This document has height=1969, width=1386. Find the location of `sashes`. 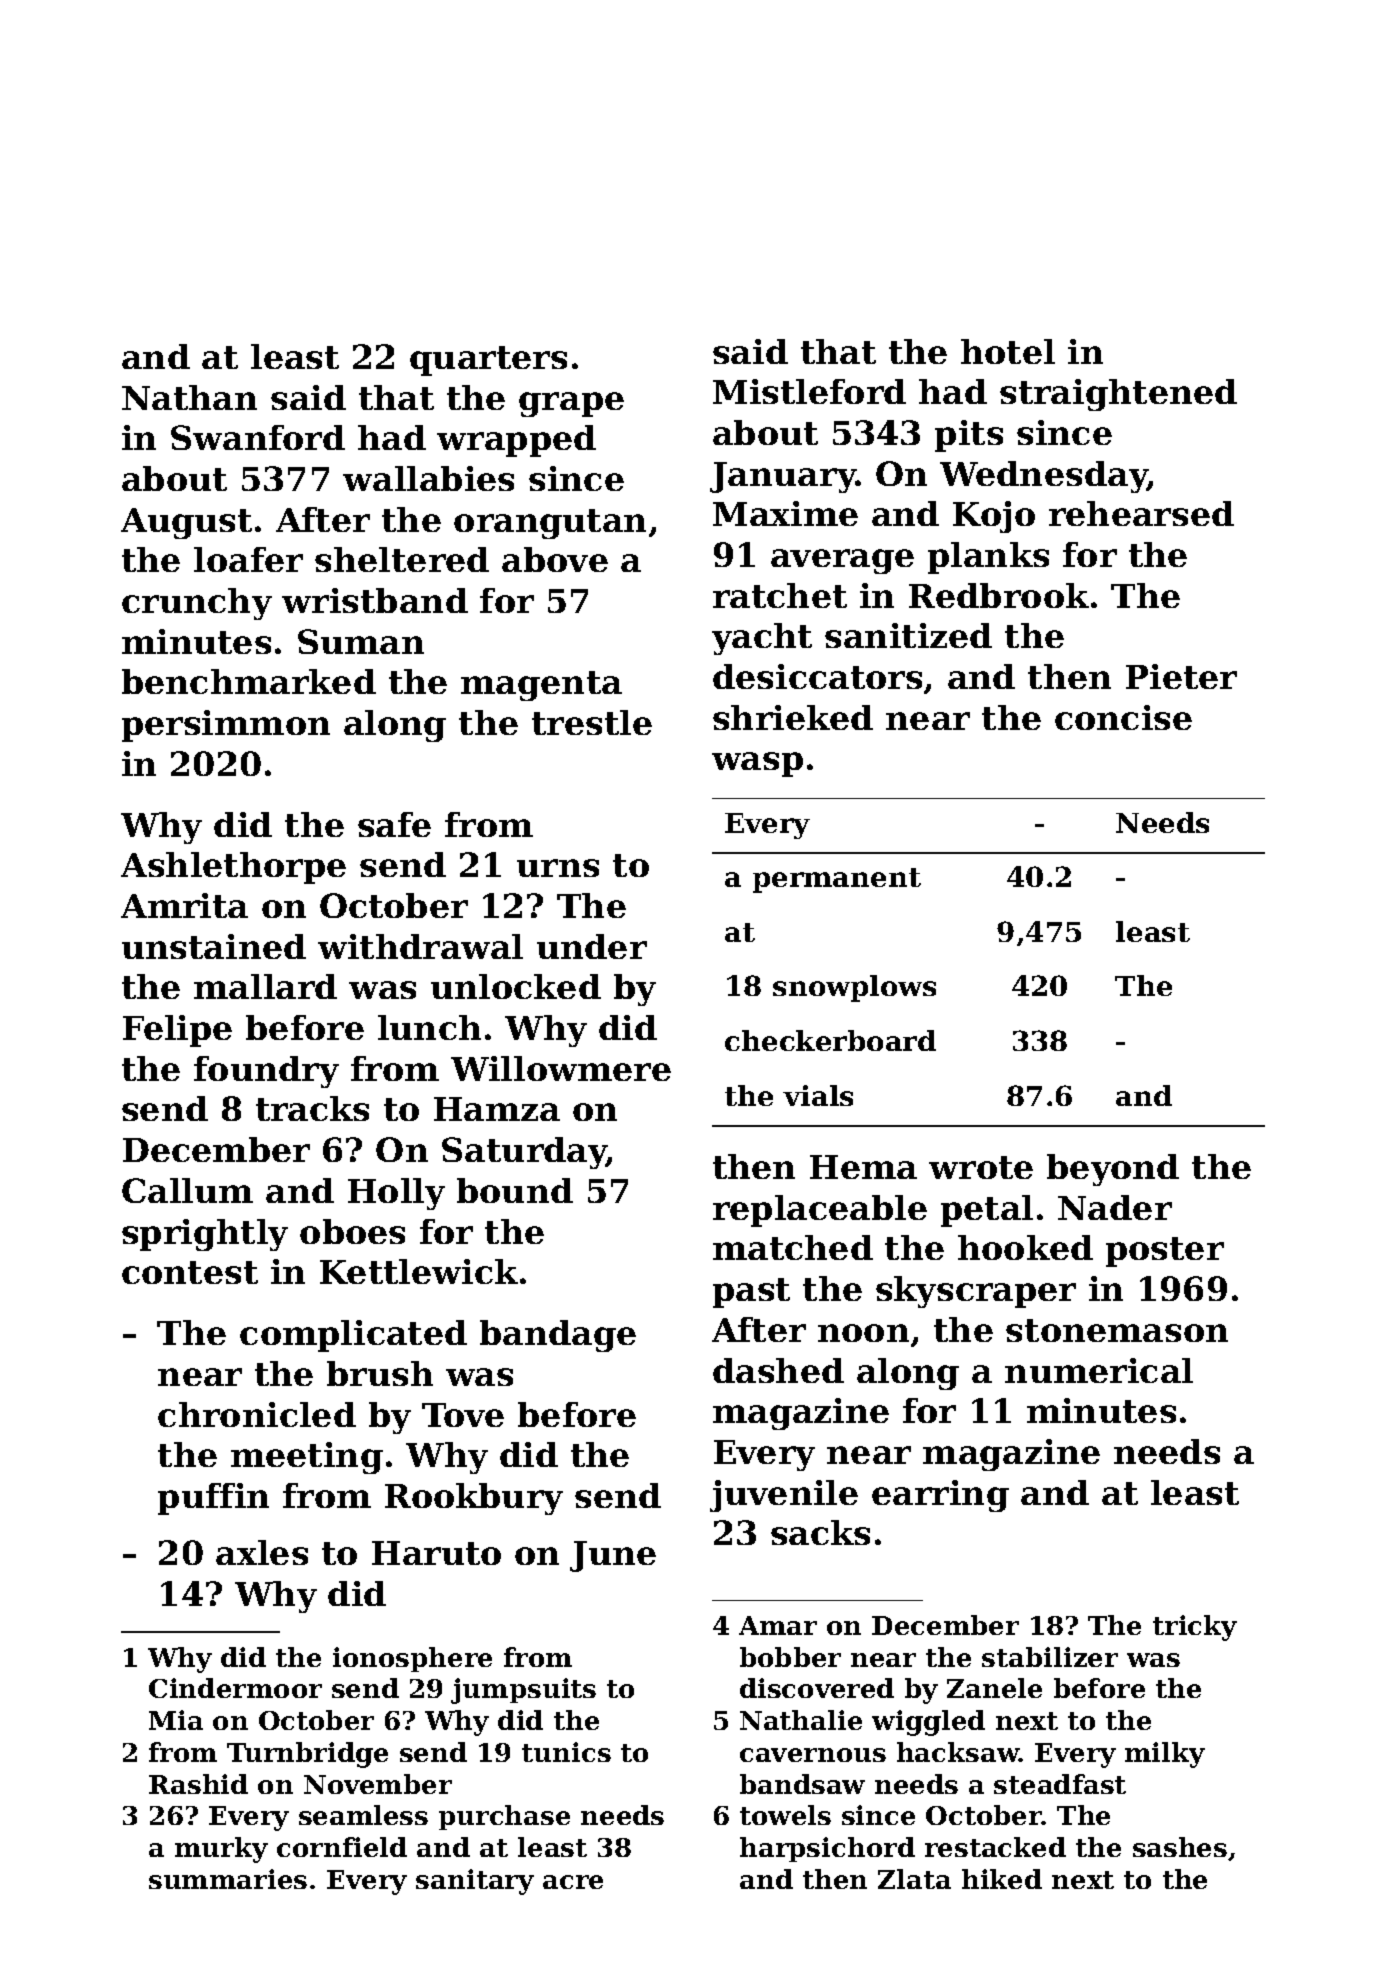

sashes is located at coordinates (1180, 1847).
